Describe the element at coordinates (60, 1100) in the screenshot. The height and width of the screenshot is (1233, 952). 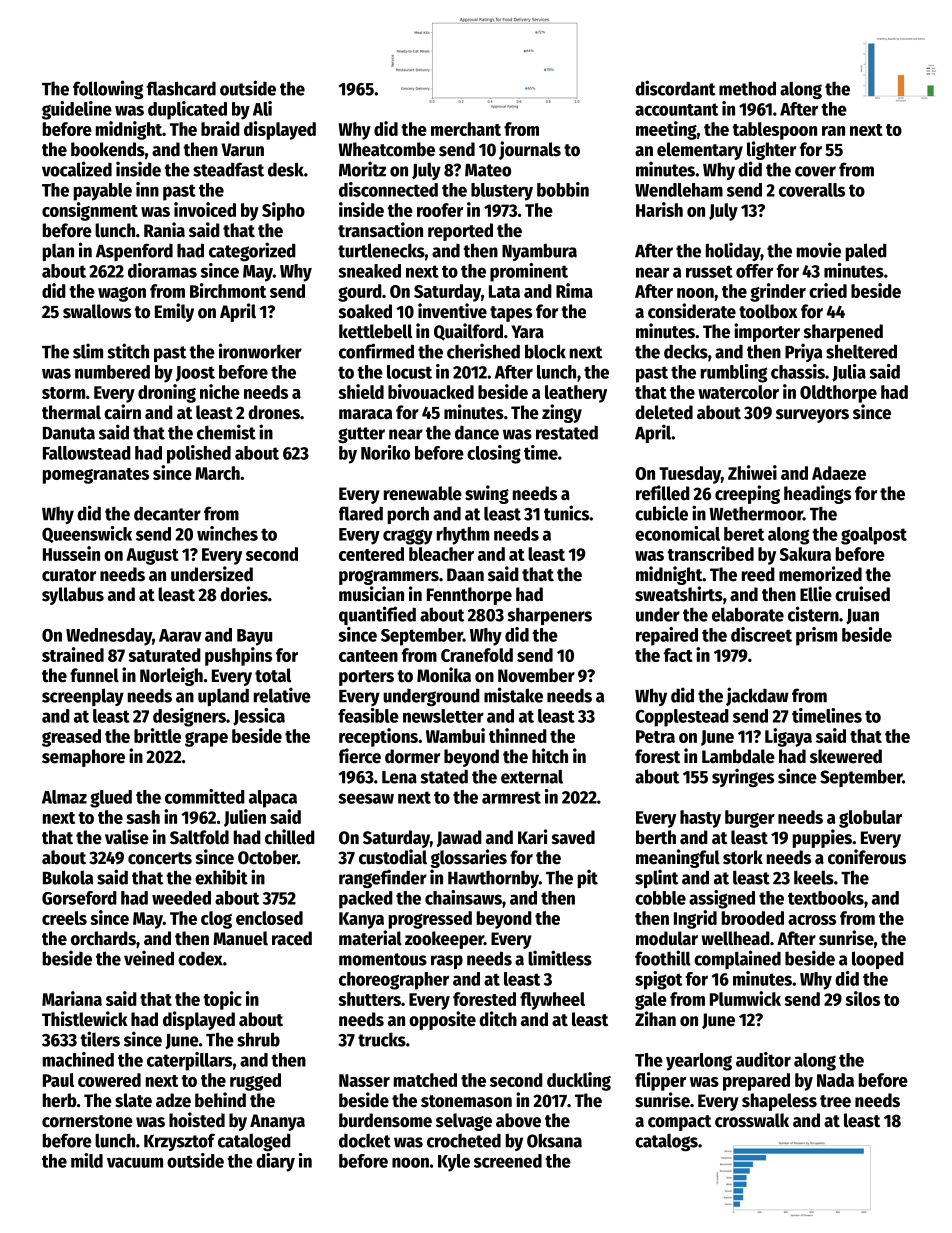
I see `herb` at that location.
